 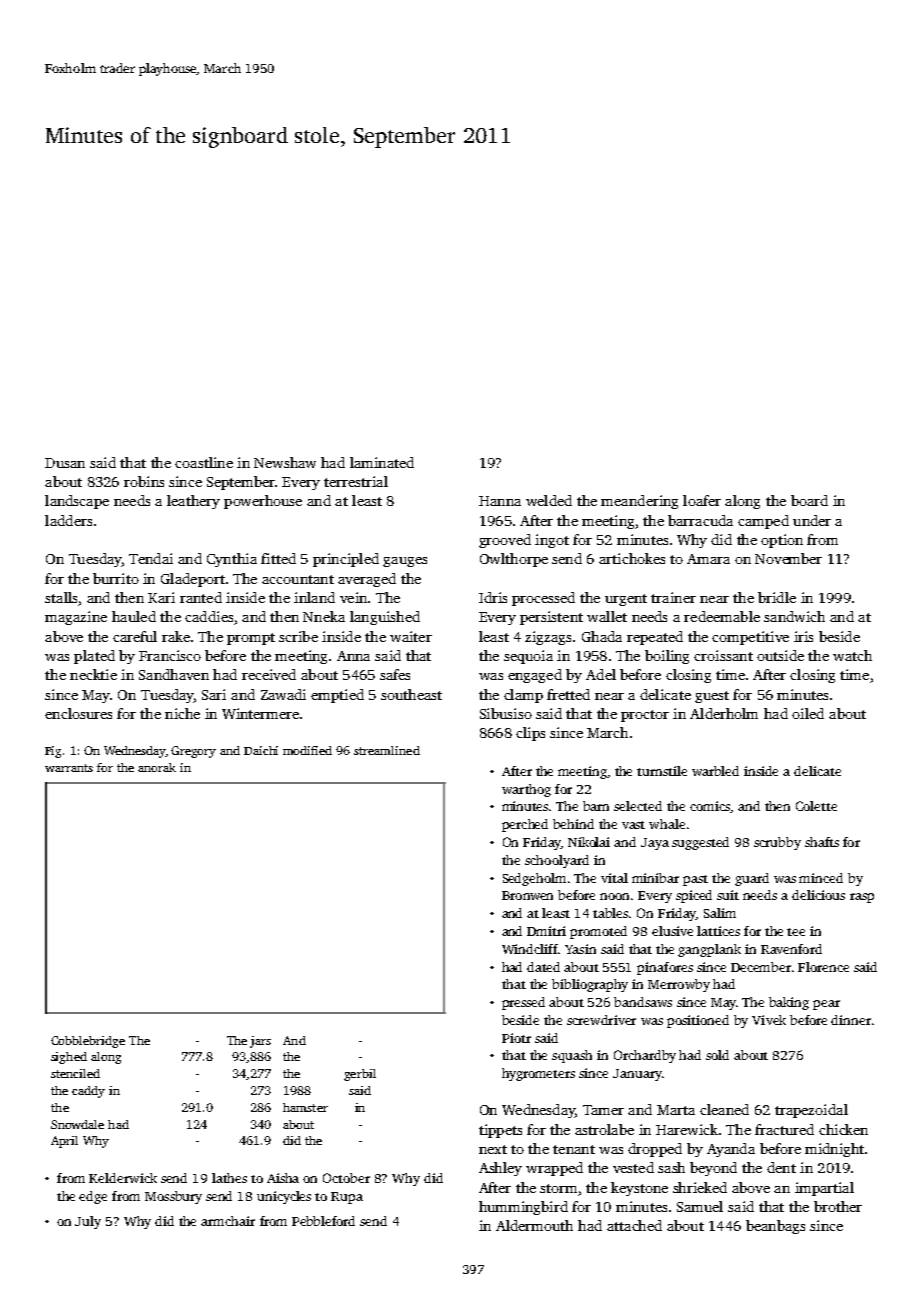 I want to click on Ghada, so click(x=602, y=636).
